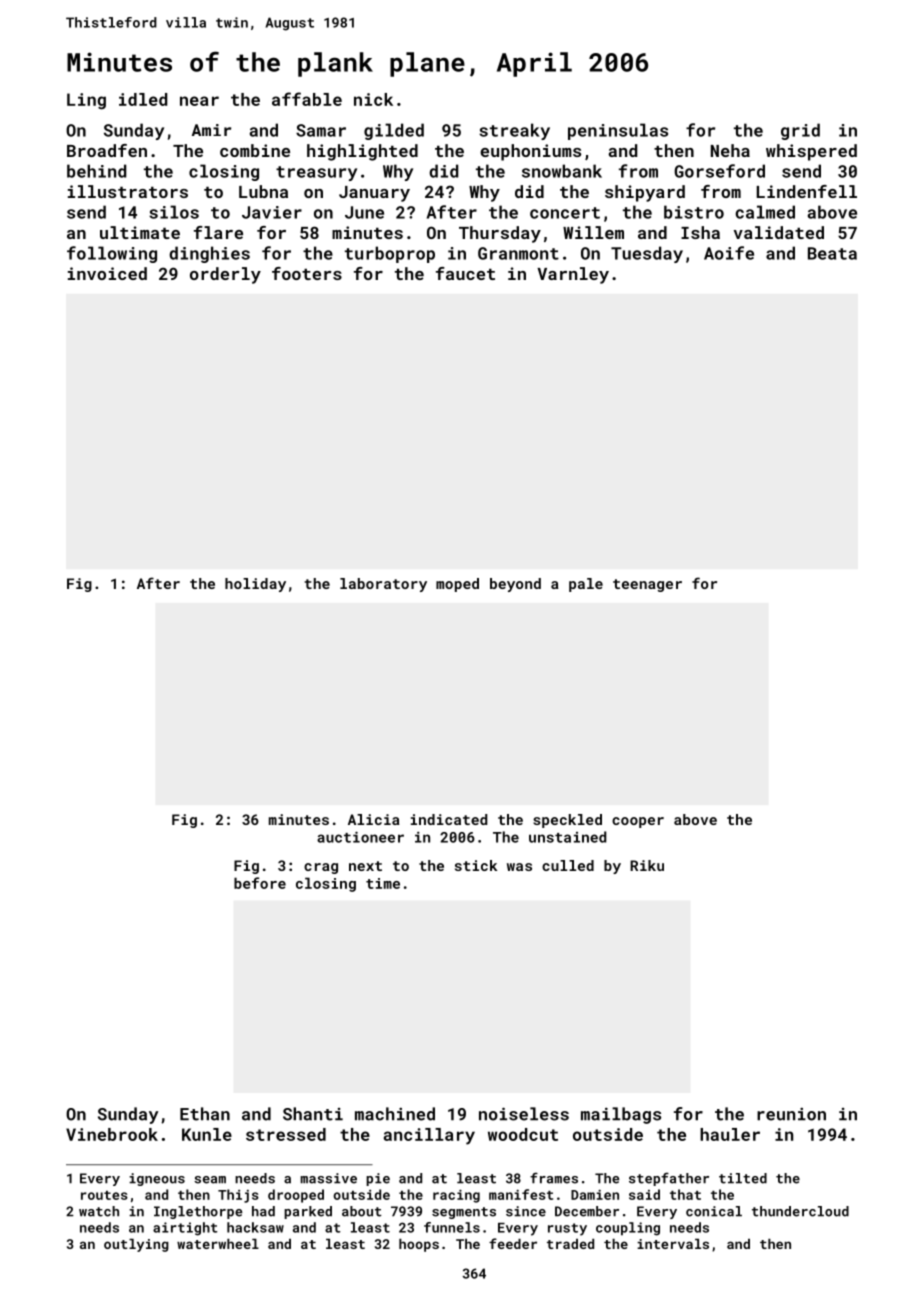 The height and width of the screenshot is (1308, 924). What do you see at coordinates (570, 1244) in the screenshot?
I see `traded` at bounding box center [570, 1244].
